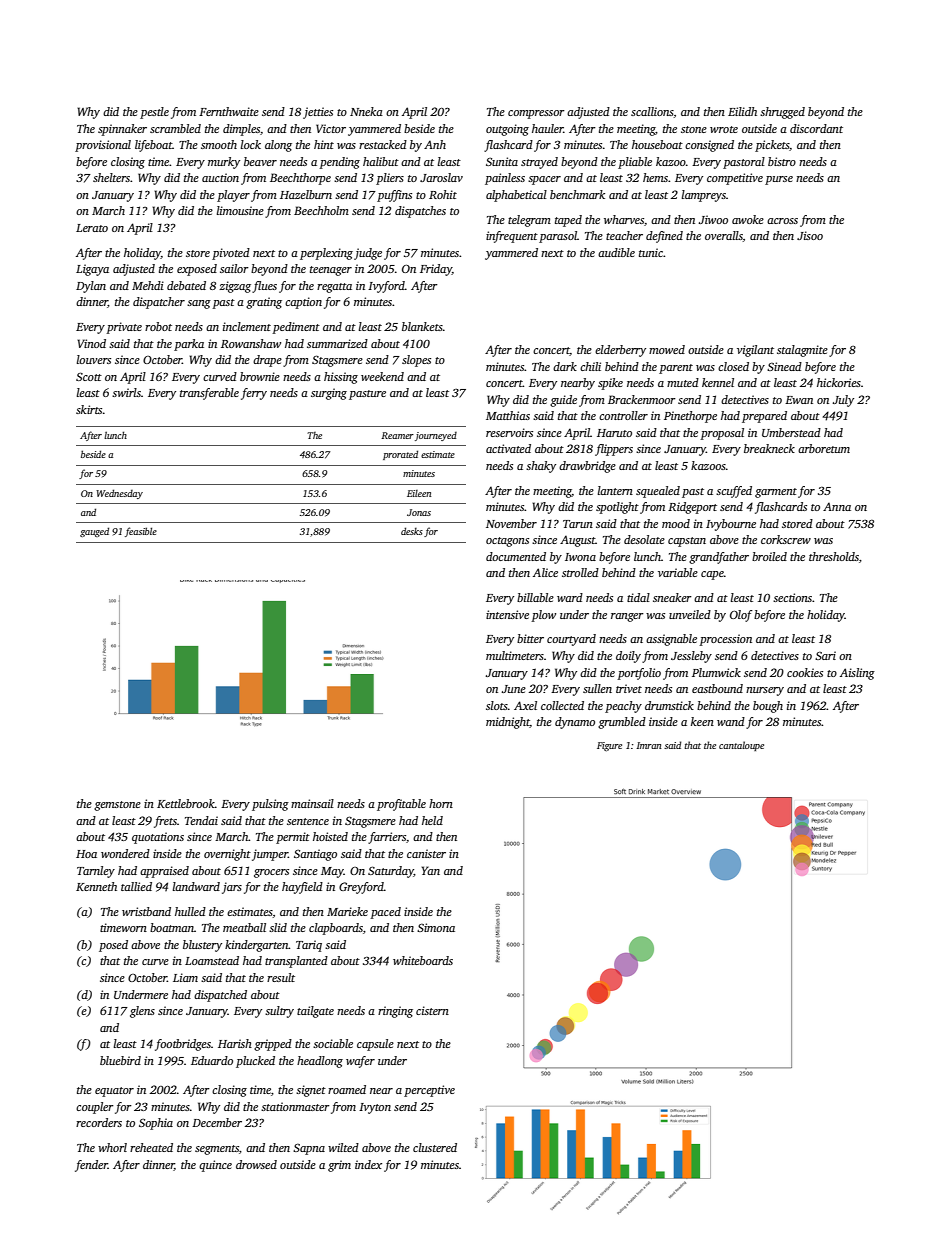 This screenshot has width=952, height=1233. I want to click on Jisoo, so click(810, 235).
